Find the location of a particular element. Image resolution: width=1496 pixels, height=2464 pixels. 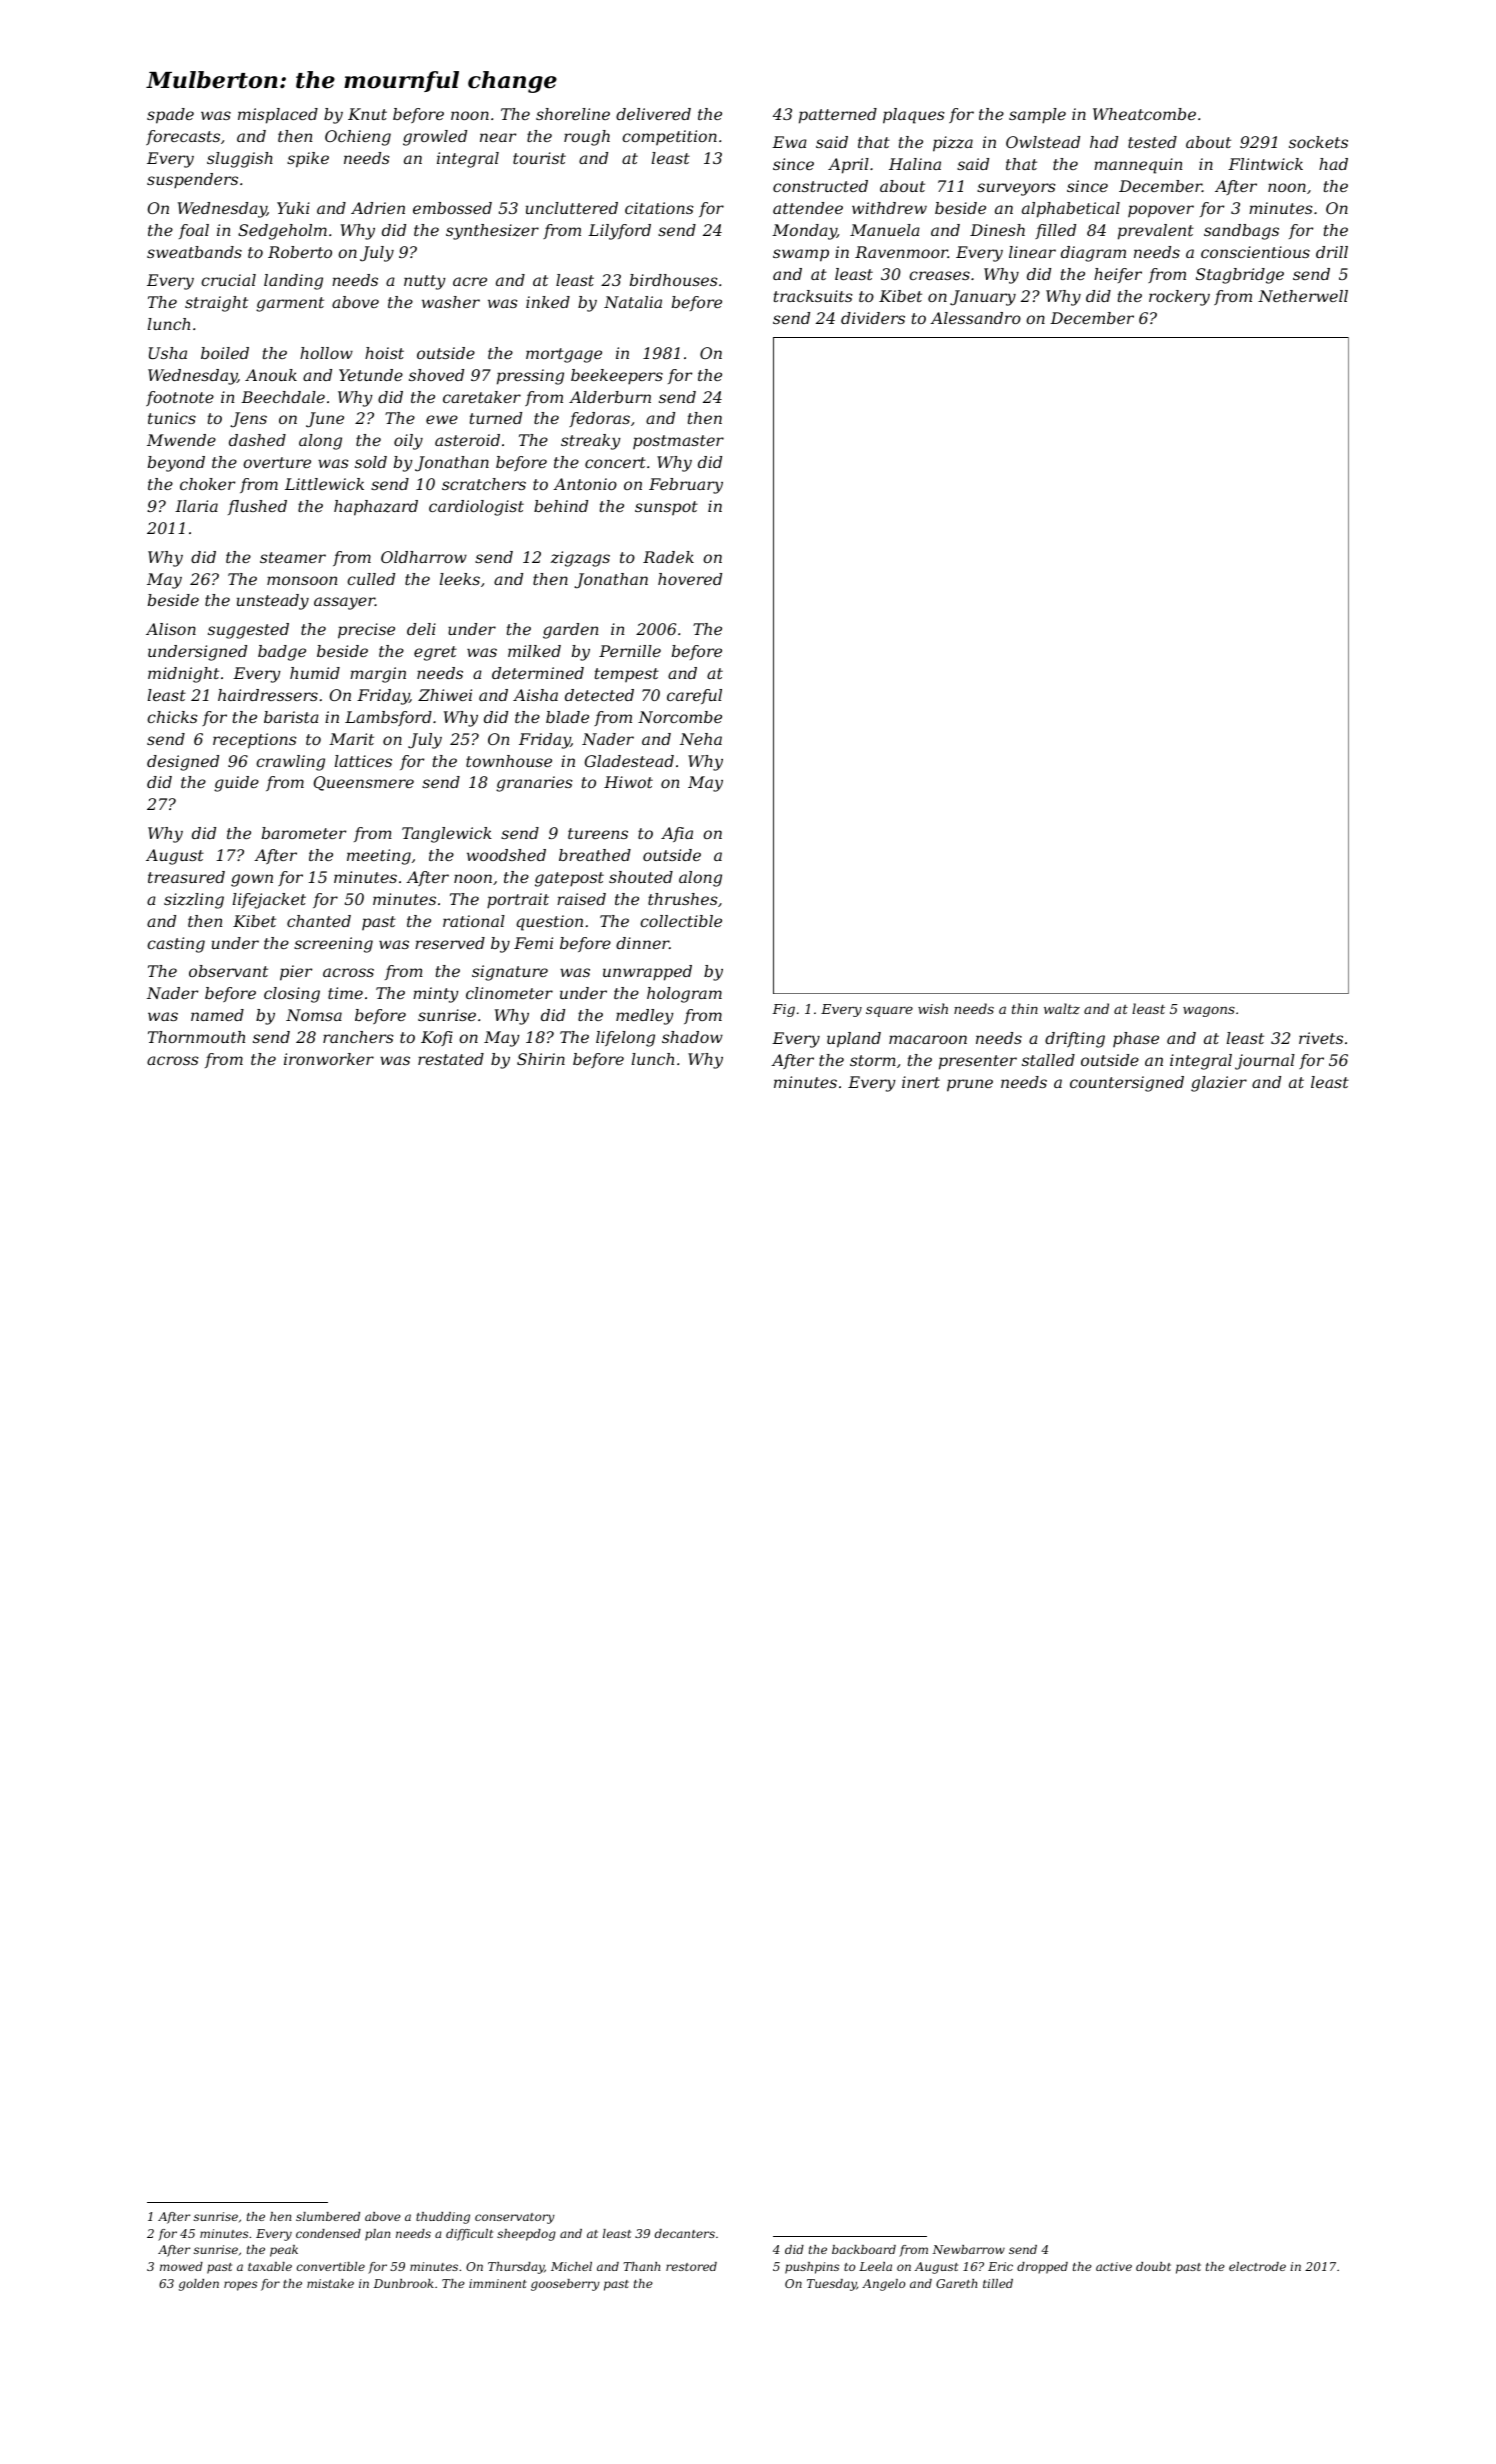

concert is located at coordinates (615, 462).
